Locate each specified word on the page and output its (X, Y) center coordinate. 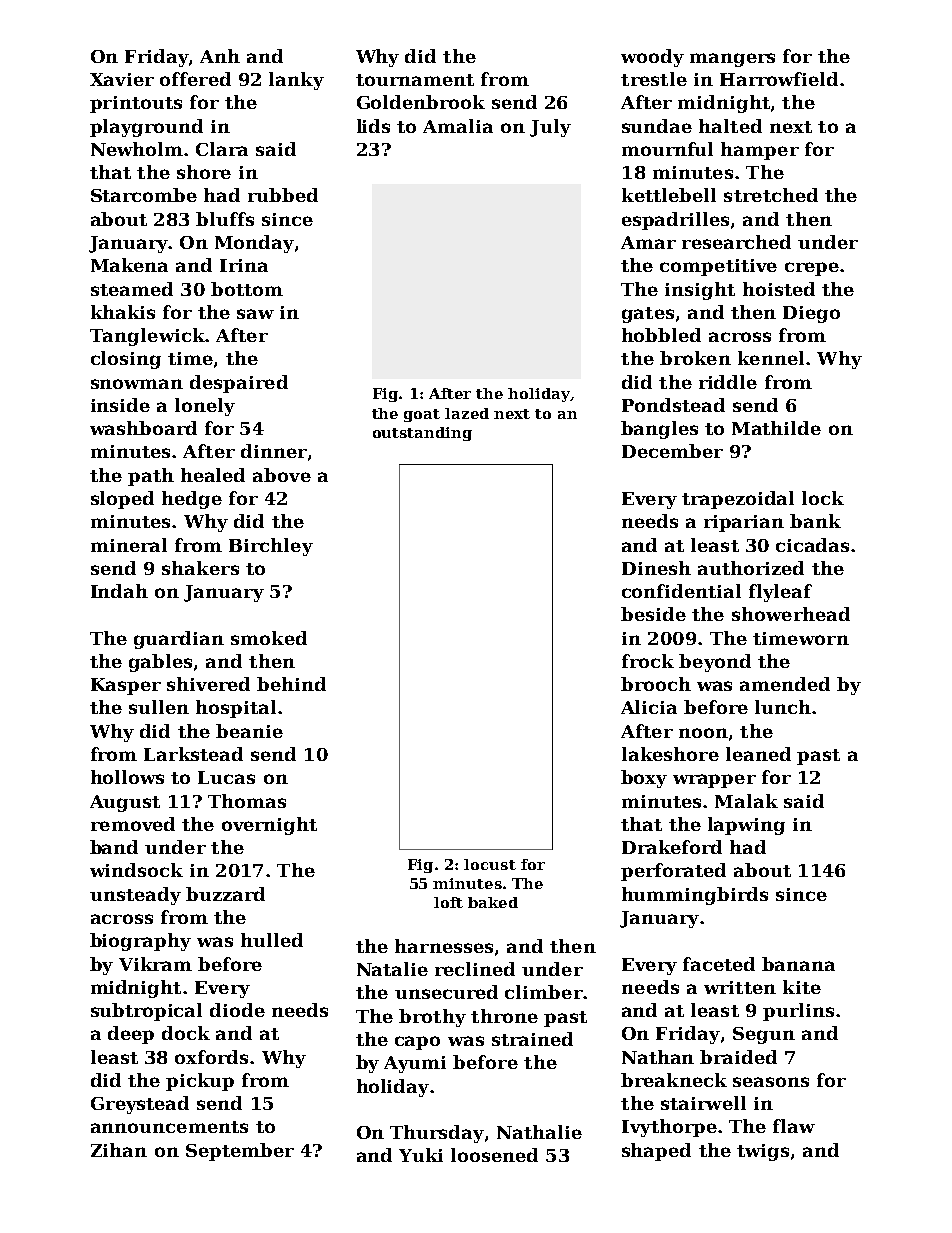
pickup (200, 1082)
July (550, 128)
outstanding (422, 434)
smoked (269, 638)
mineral (129, 545)
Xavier (122, 79)
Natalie (392, 969)
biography (140, 942)
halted (730, 126)
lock (823, 498)
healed (213, 475)
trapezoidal (738, 500)
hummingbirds (695, 896)
